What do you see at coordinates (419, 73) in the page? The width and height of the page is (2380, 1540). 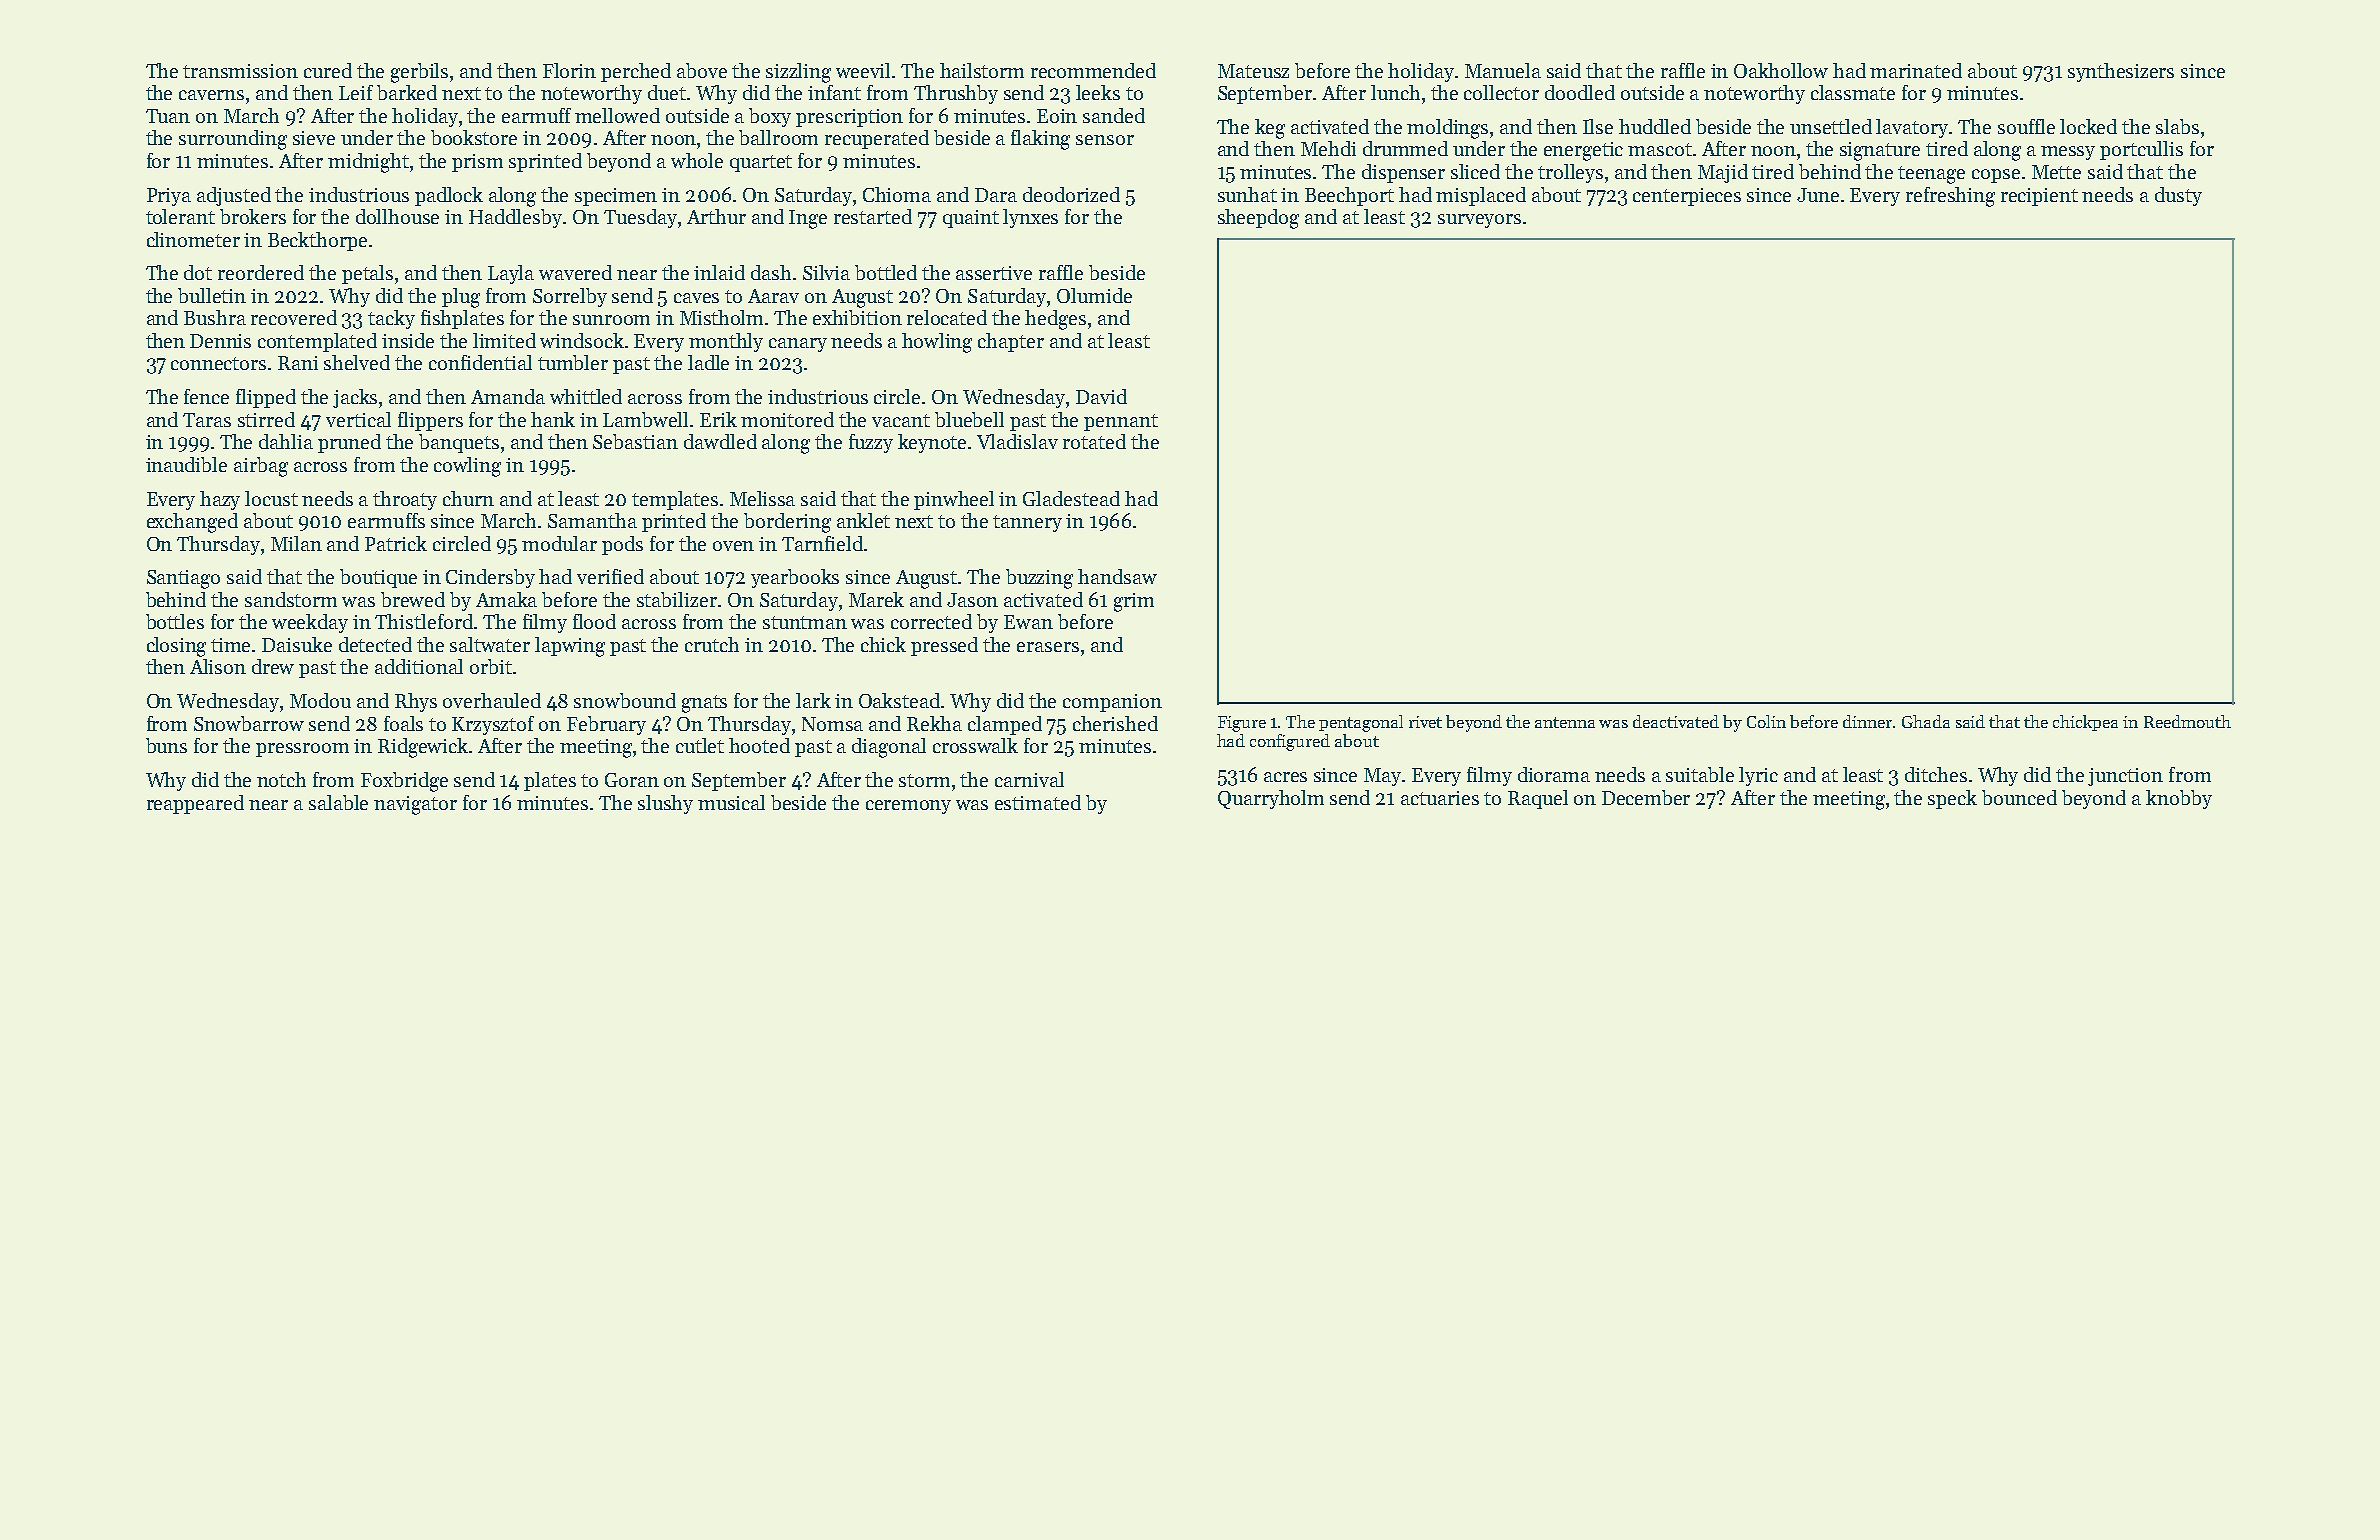 I see `gerbils` at bounding box center [419, 73].
